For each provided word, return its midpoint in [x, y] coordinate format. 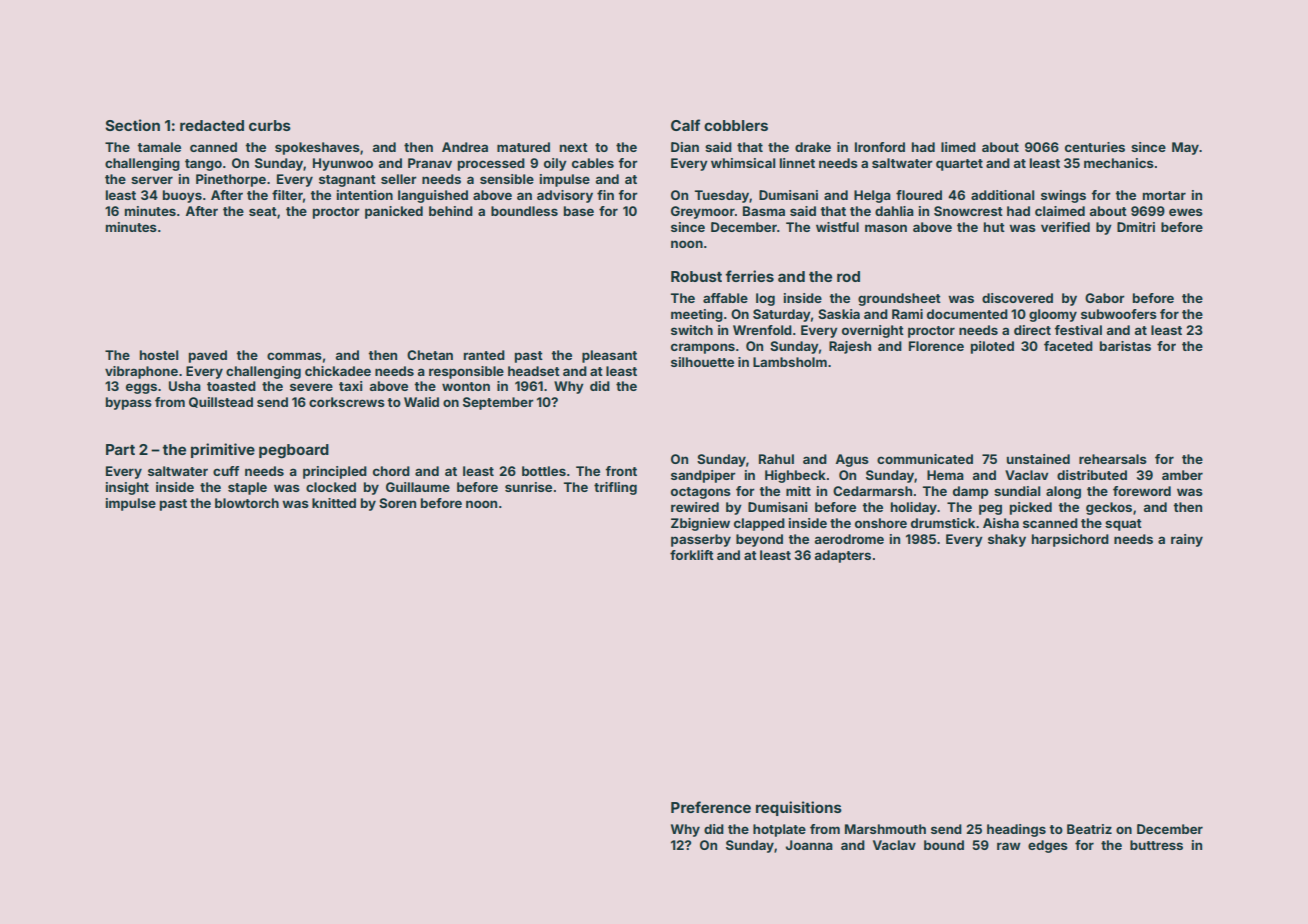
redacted [212, 125]
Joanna [809, 845]
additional [1003, 195]
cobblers [736, 125]
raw [1009, 846]
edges [1048, 846]
